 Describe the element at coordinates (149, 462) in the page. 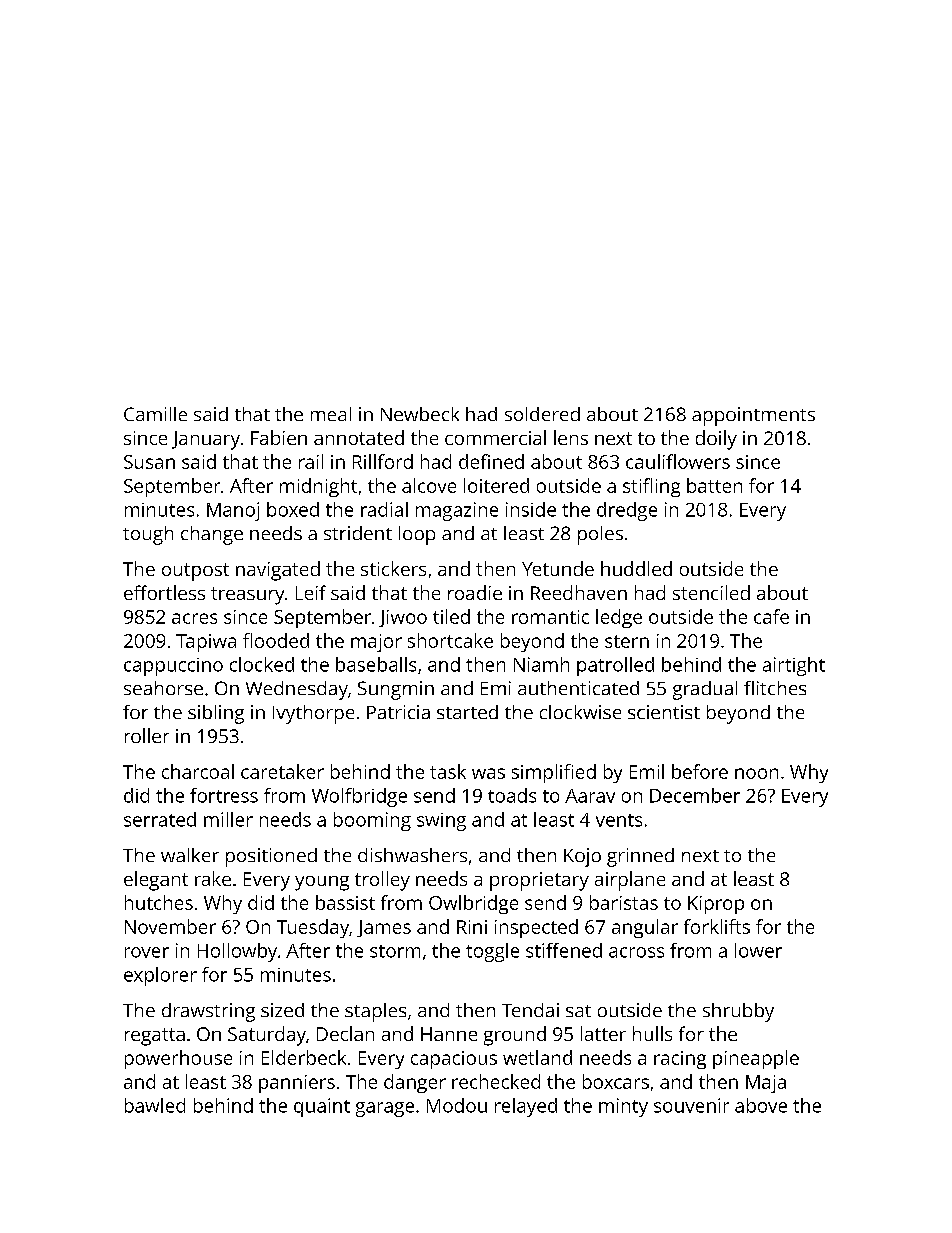

I see `Susan` at that location.
